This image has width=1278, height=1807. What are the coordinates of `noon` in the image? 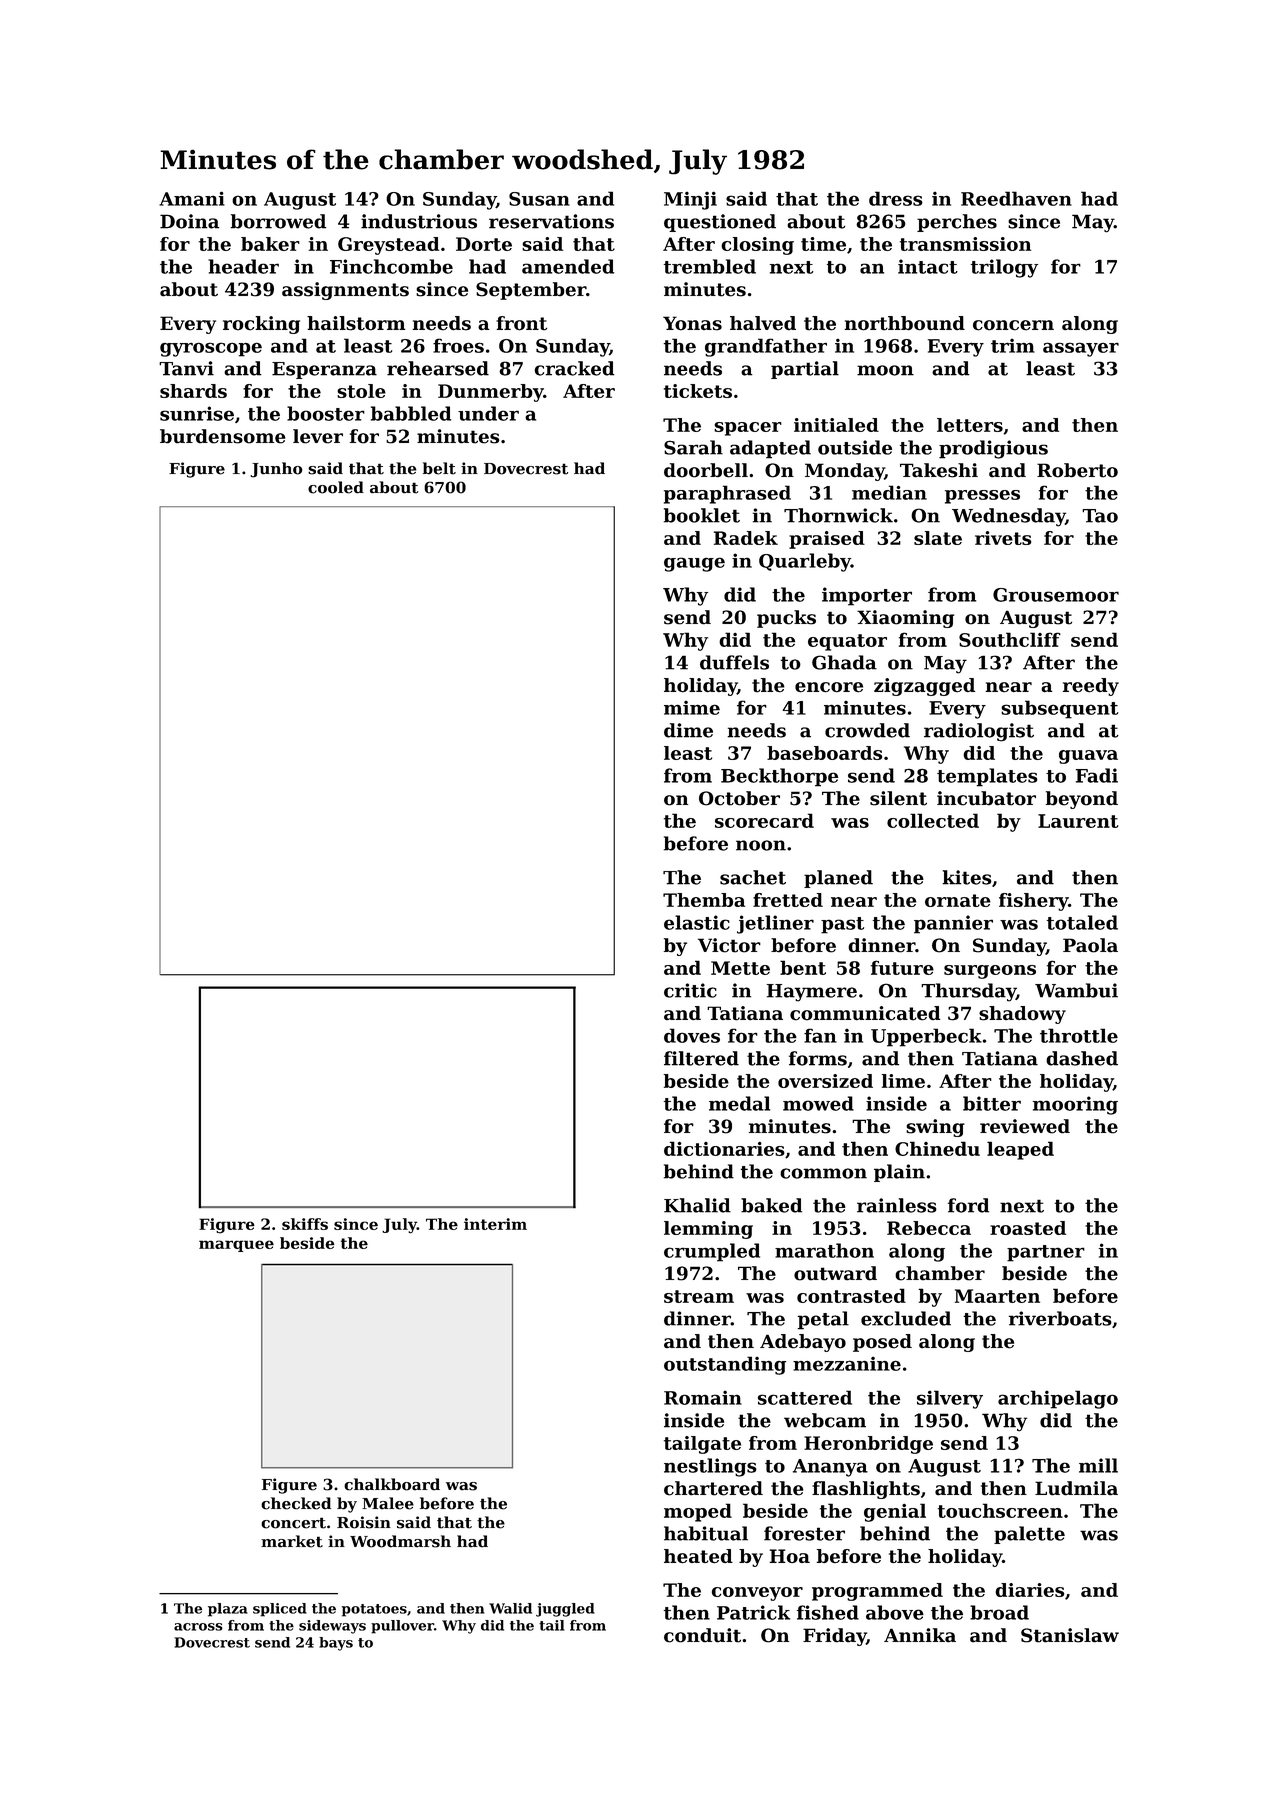 It's located at (761, 845).
